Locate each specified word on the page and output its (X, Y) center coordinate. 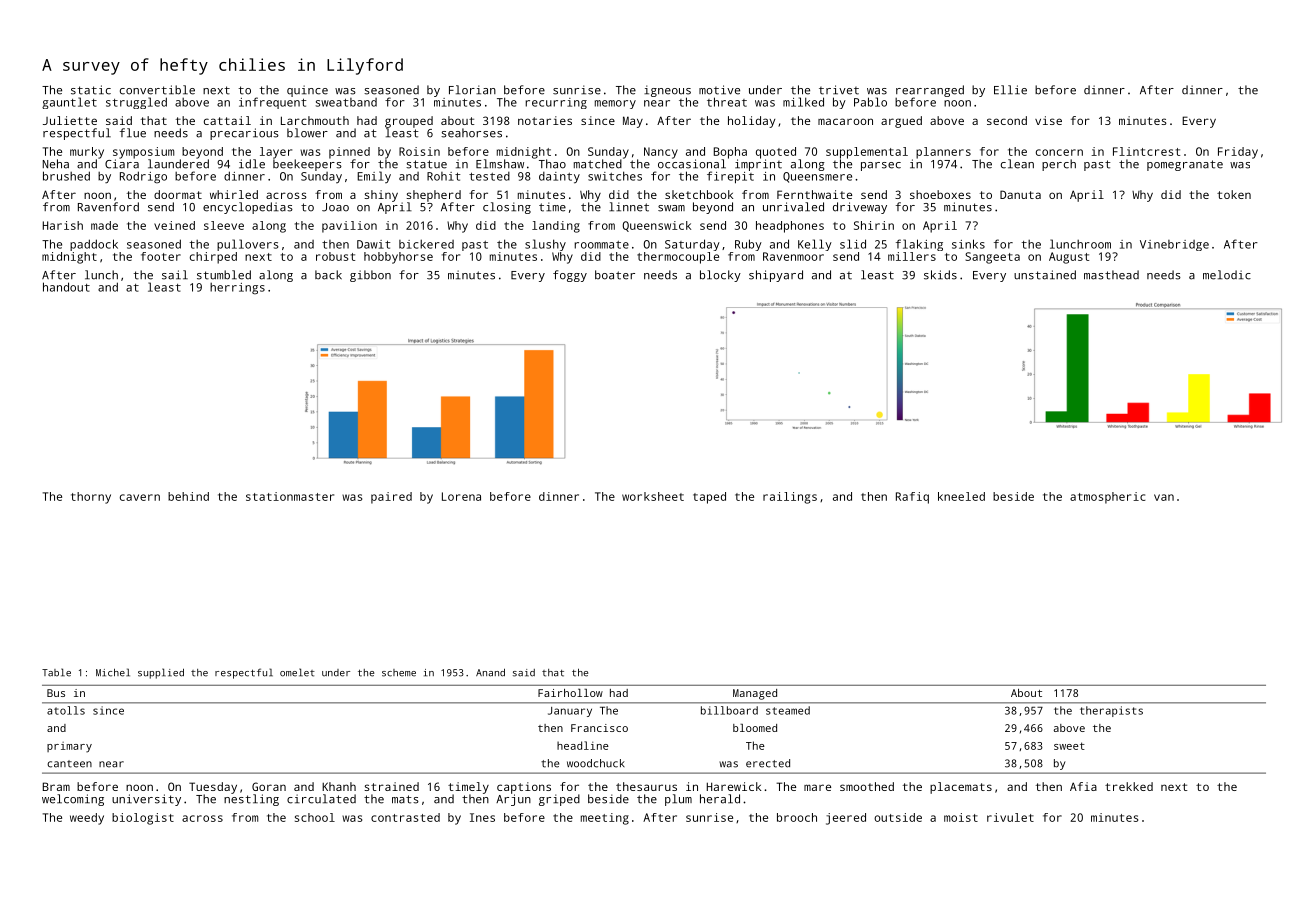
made (104, 225)
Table (56, 672)
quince (307, 91)
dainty (559, 178)
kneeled (961, 496)
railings (790, 498)
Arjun (513, 800)
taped (709, 498)
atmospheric (1108, 498)
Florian (472, 90)
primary (69, 747)
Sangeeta (992, 258)
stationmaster (290, 496)
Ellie (1010, 90)
